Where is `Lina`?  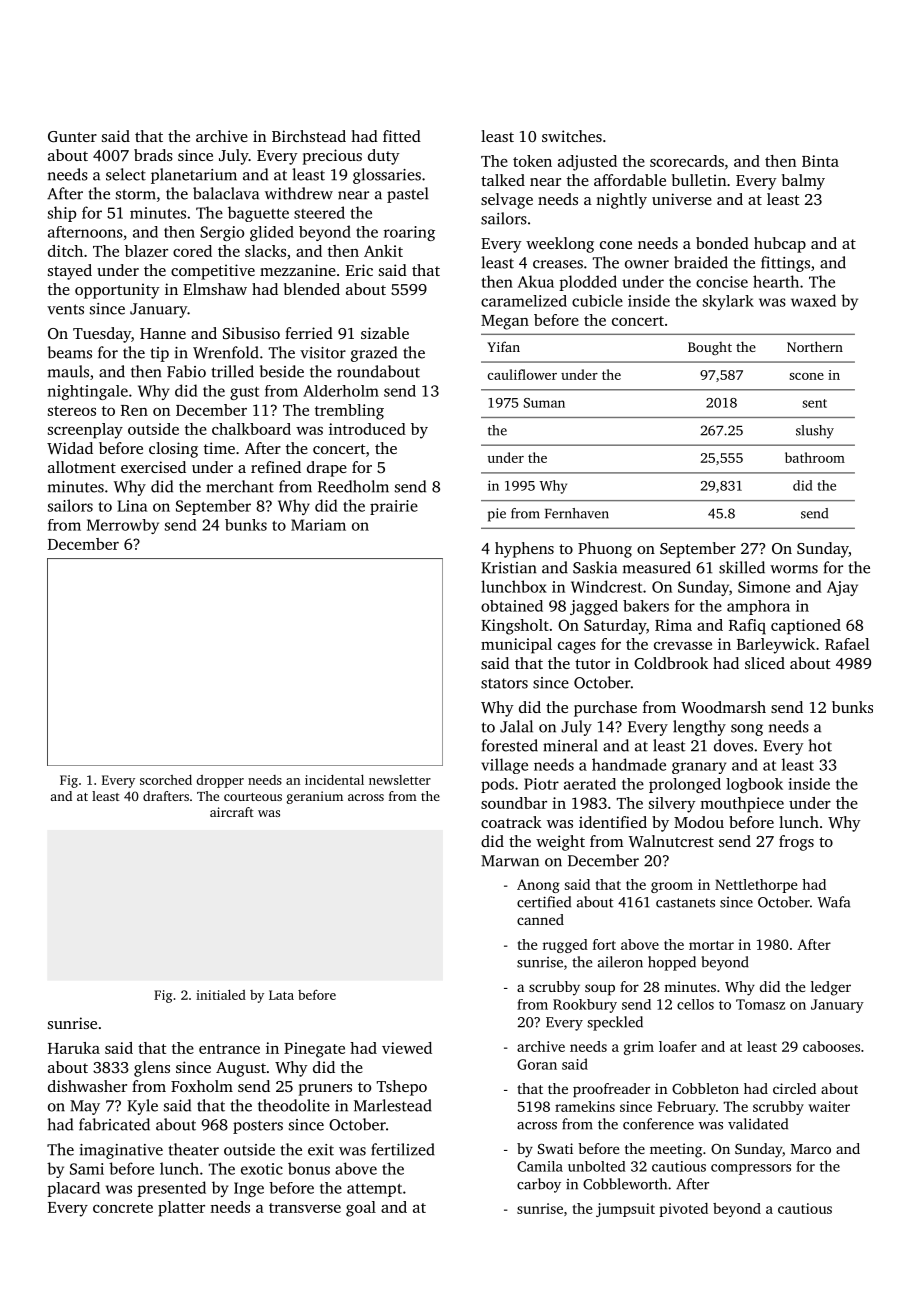 Lina is located at coordinates (132, 506).
